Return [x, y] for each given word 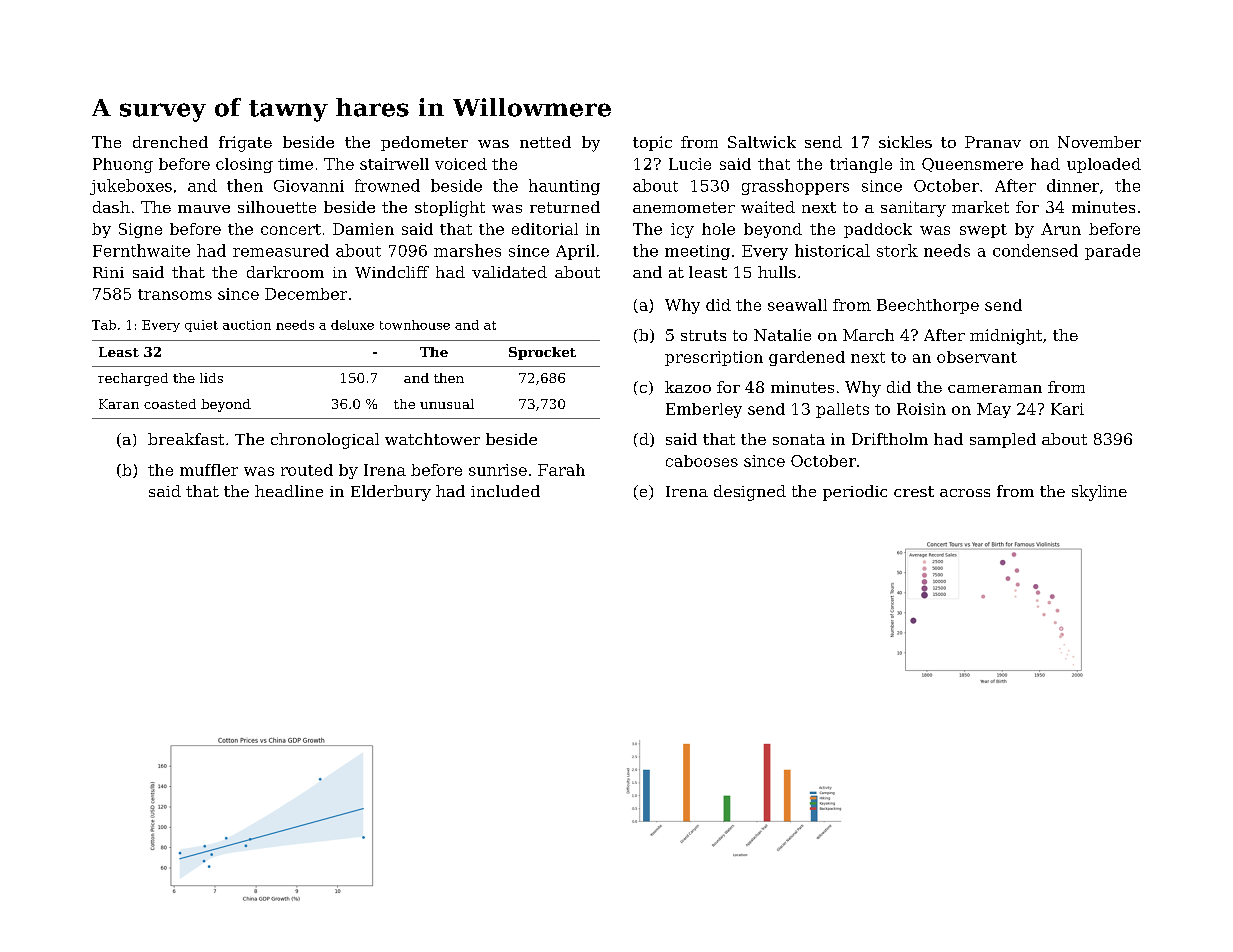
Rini [108, 272]
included [505, 491]
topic [652, 143]
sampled [1003, 440]
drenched [170, 142]
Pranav [993, 142]
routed [307, 470]
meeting [697, 252]
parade [1112, 252]
